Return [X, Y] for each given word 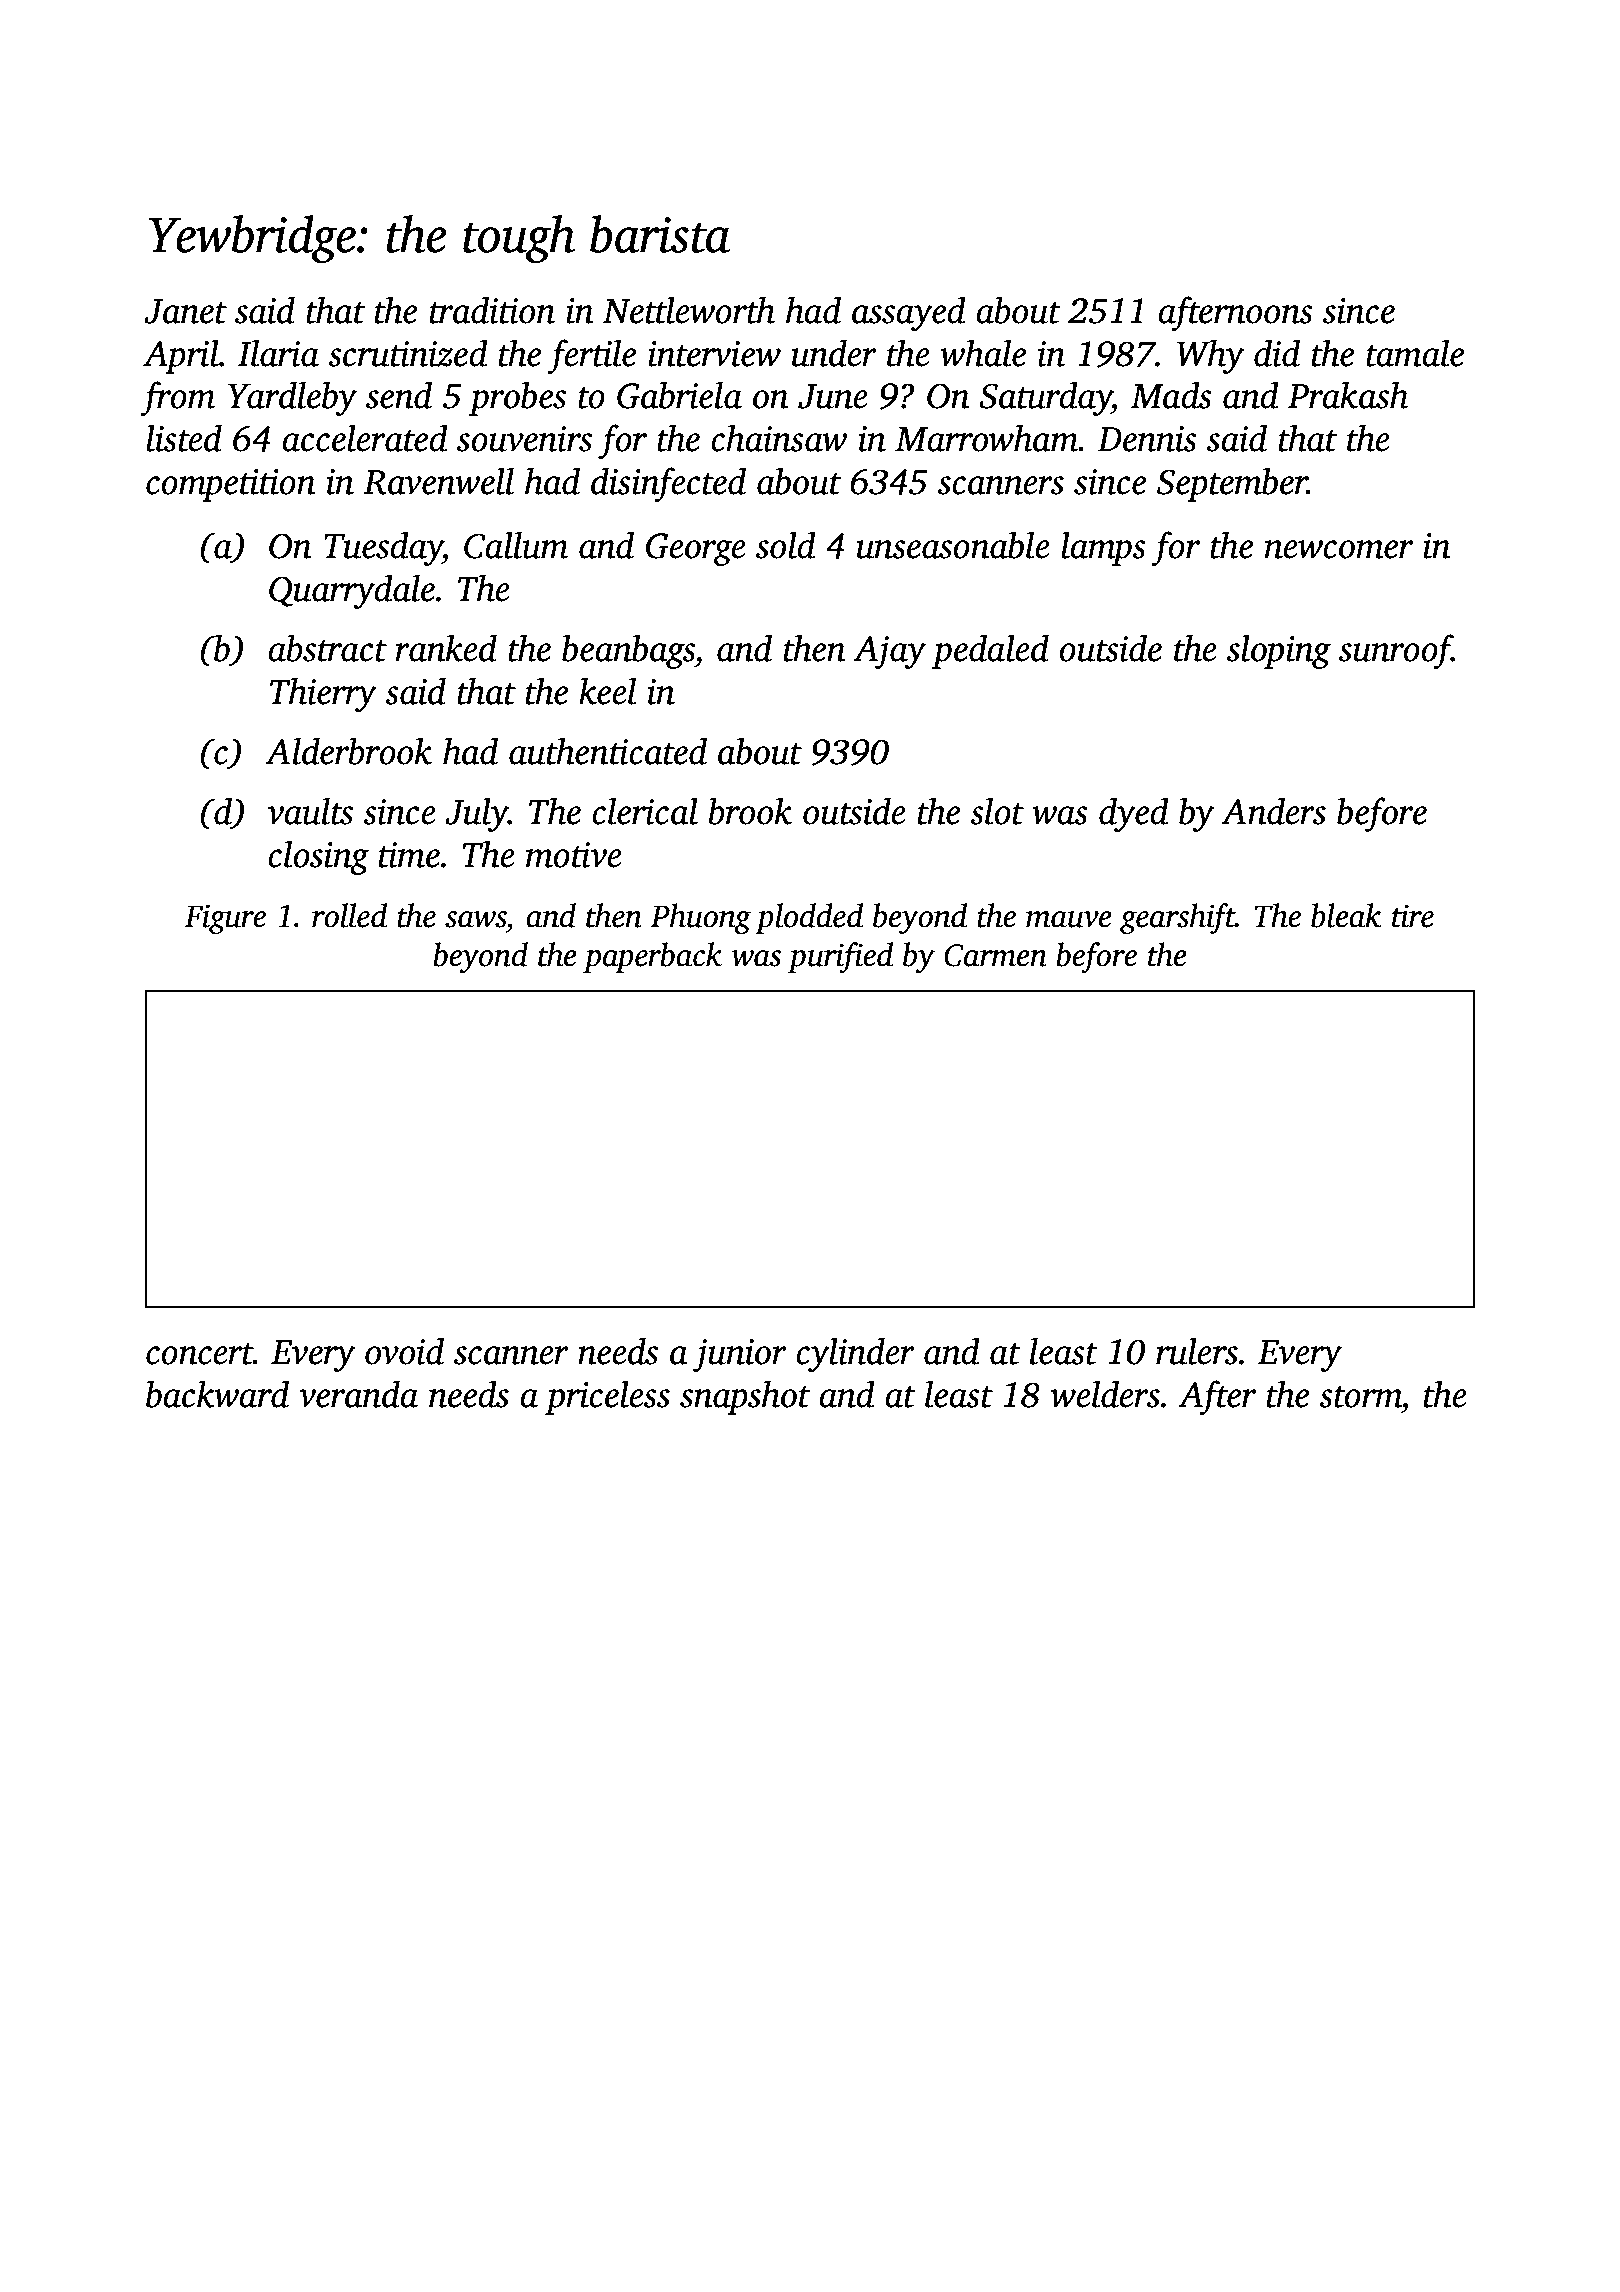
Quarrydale [352, 591]
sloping [1279, 651]
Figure [225, 919]
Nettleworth [689, 310]
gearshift [1177, 918]
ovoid [404, 1351]
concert [199, 1354]
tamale [1415, 353]
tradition [492, 310]
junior [740, 1355]
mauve [1069, 919]
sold [786, 545]
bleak [1346, 915]
